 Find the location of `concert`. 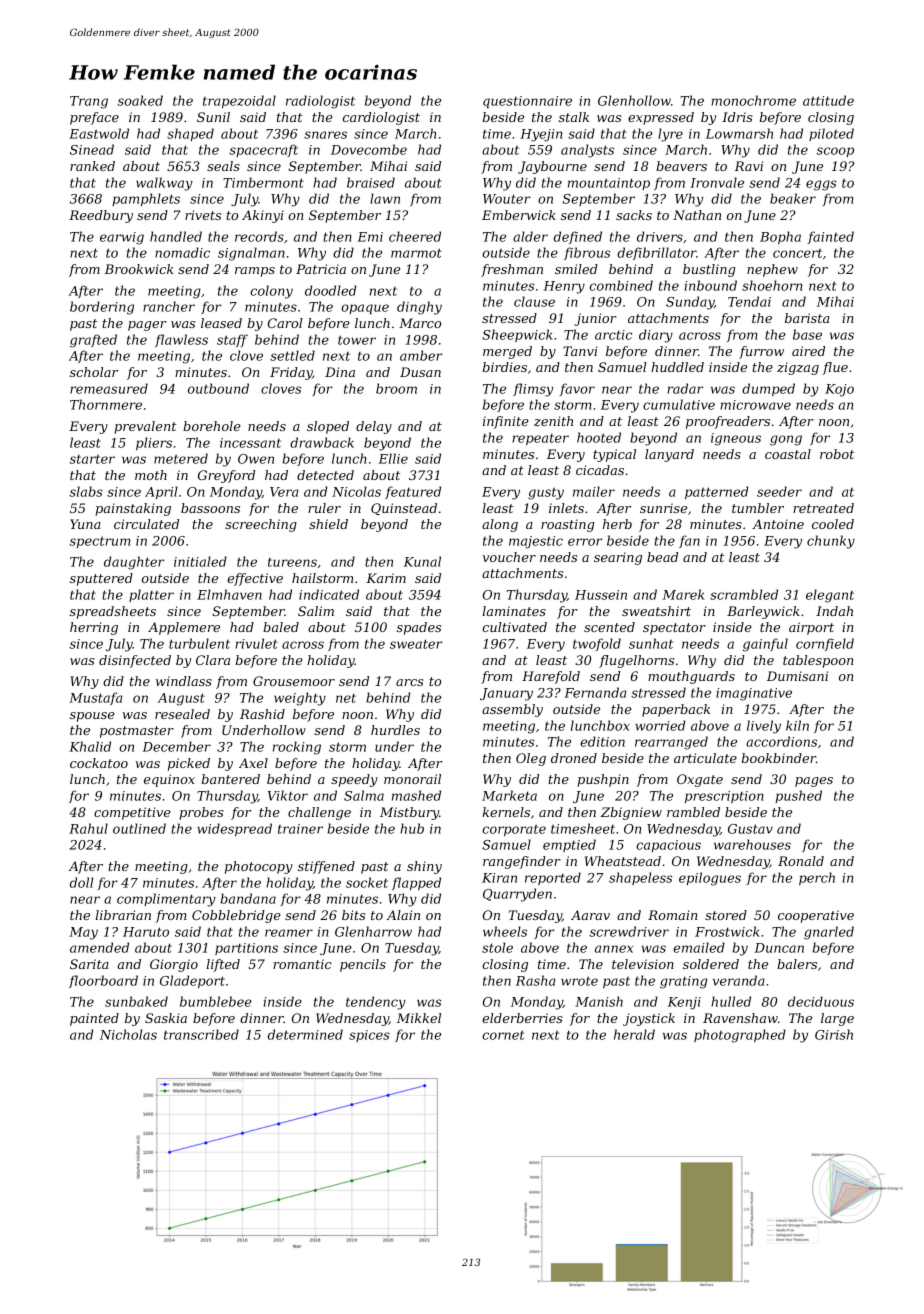

concert is located at coordinates (797, 253).
